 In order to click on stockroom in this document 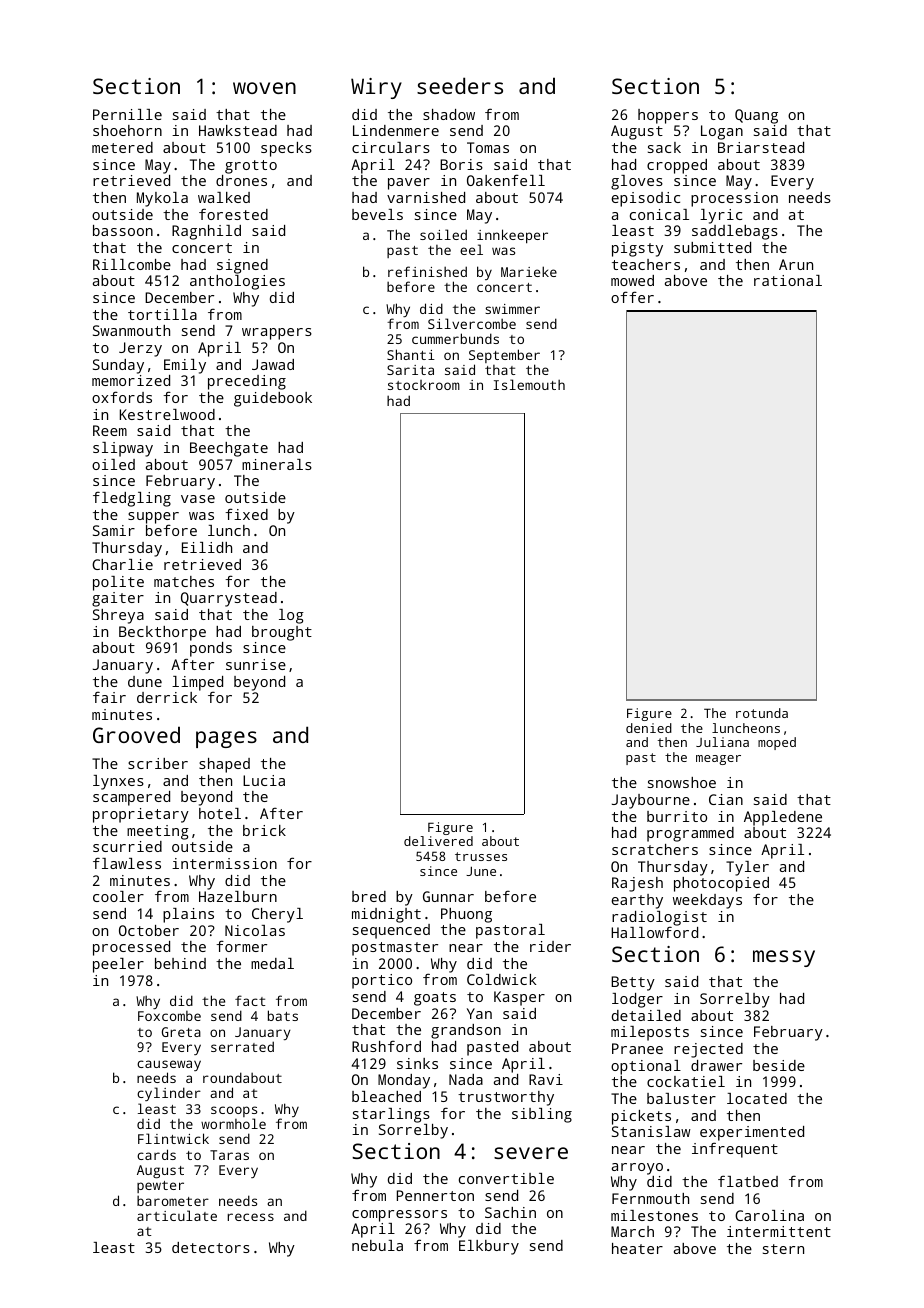, I will do `click(424, 385)`.
